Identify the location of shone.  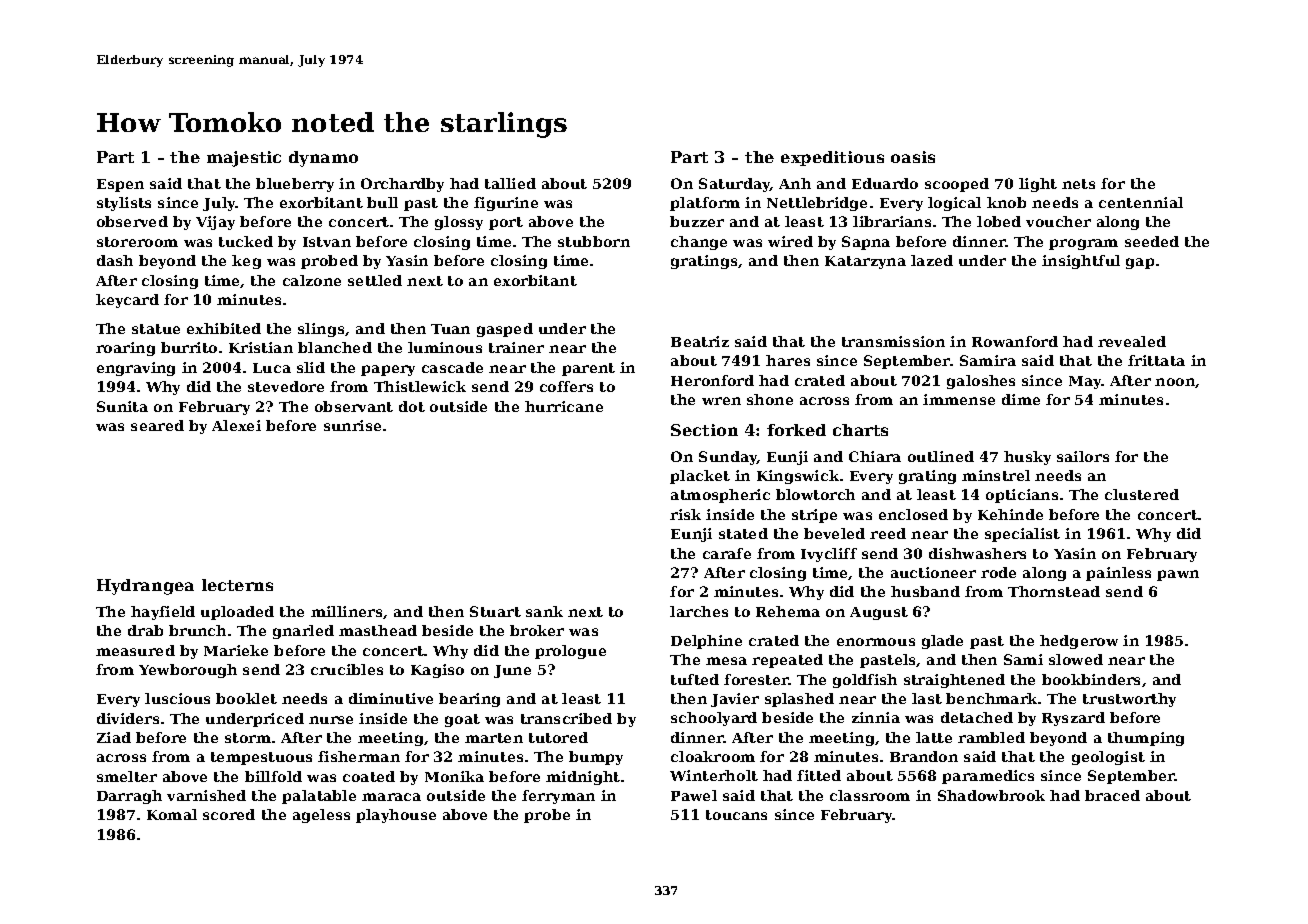
(770, 399).
